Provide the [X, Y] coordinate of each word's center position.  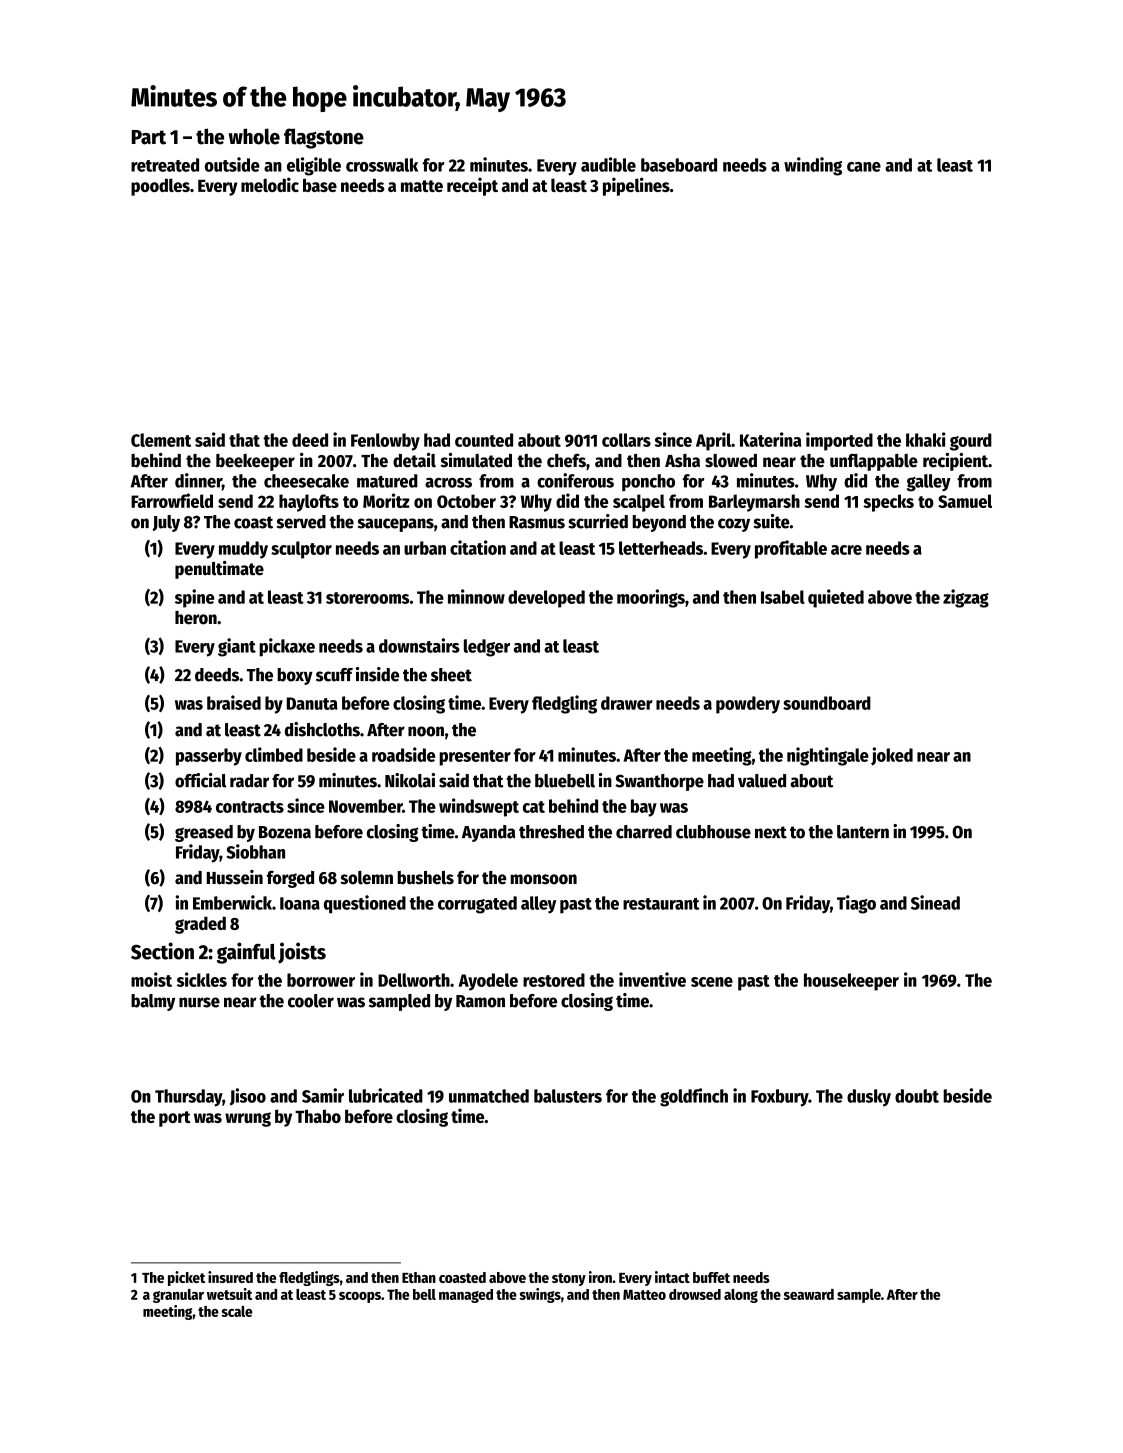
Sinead [935, 902]
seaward [809, 1294]
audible [608, 164]
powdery [748, 705]
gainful [246, 953]
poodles [160, 187]
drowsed [695, 1294]
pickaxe [287, 647]
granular [178, 1296]
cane [864, 167]
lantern [863, 832]
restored [554, 980]
